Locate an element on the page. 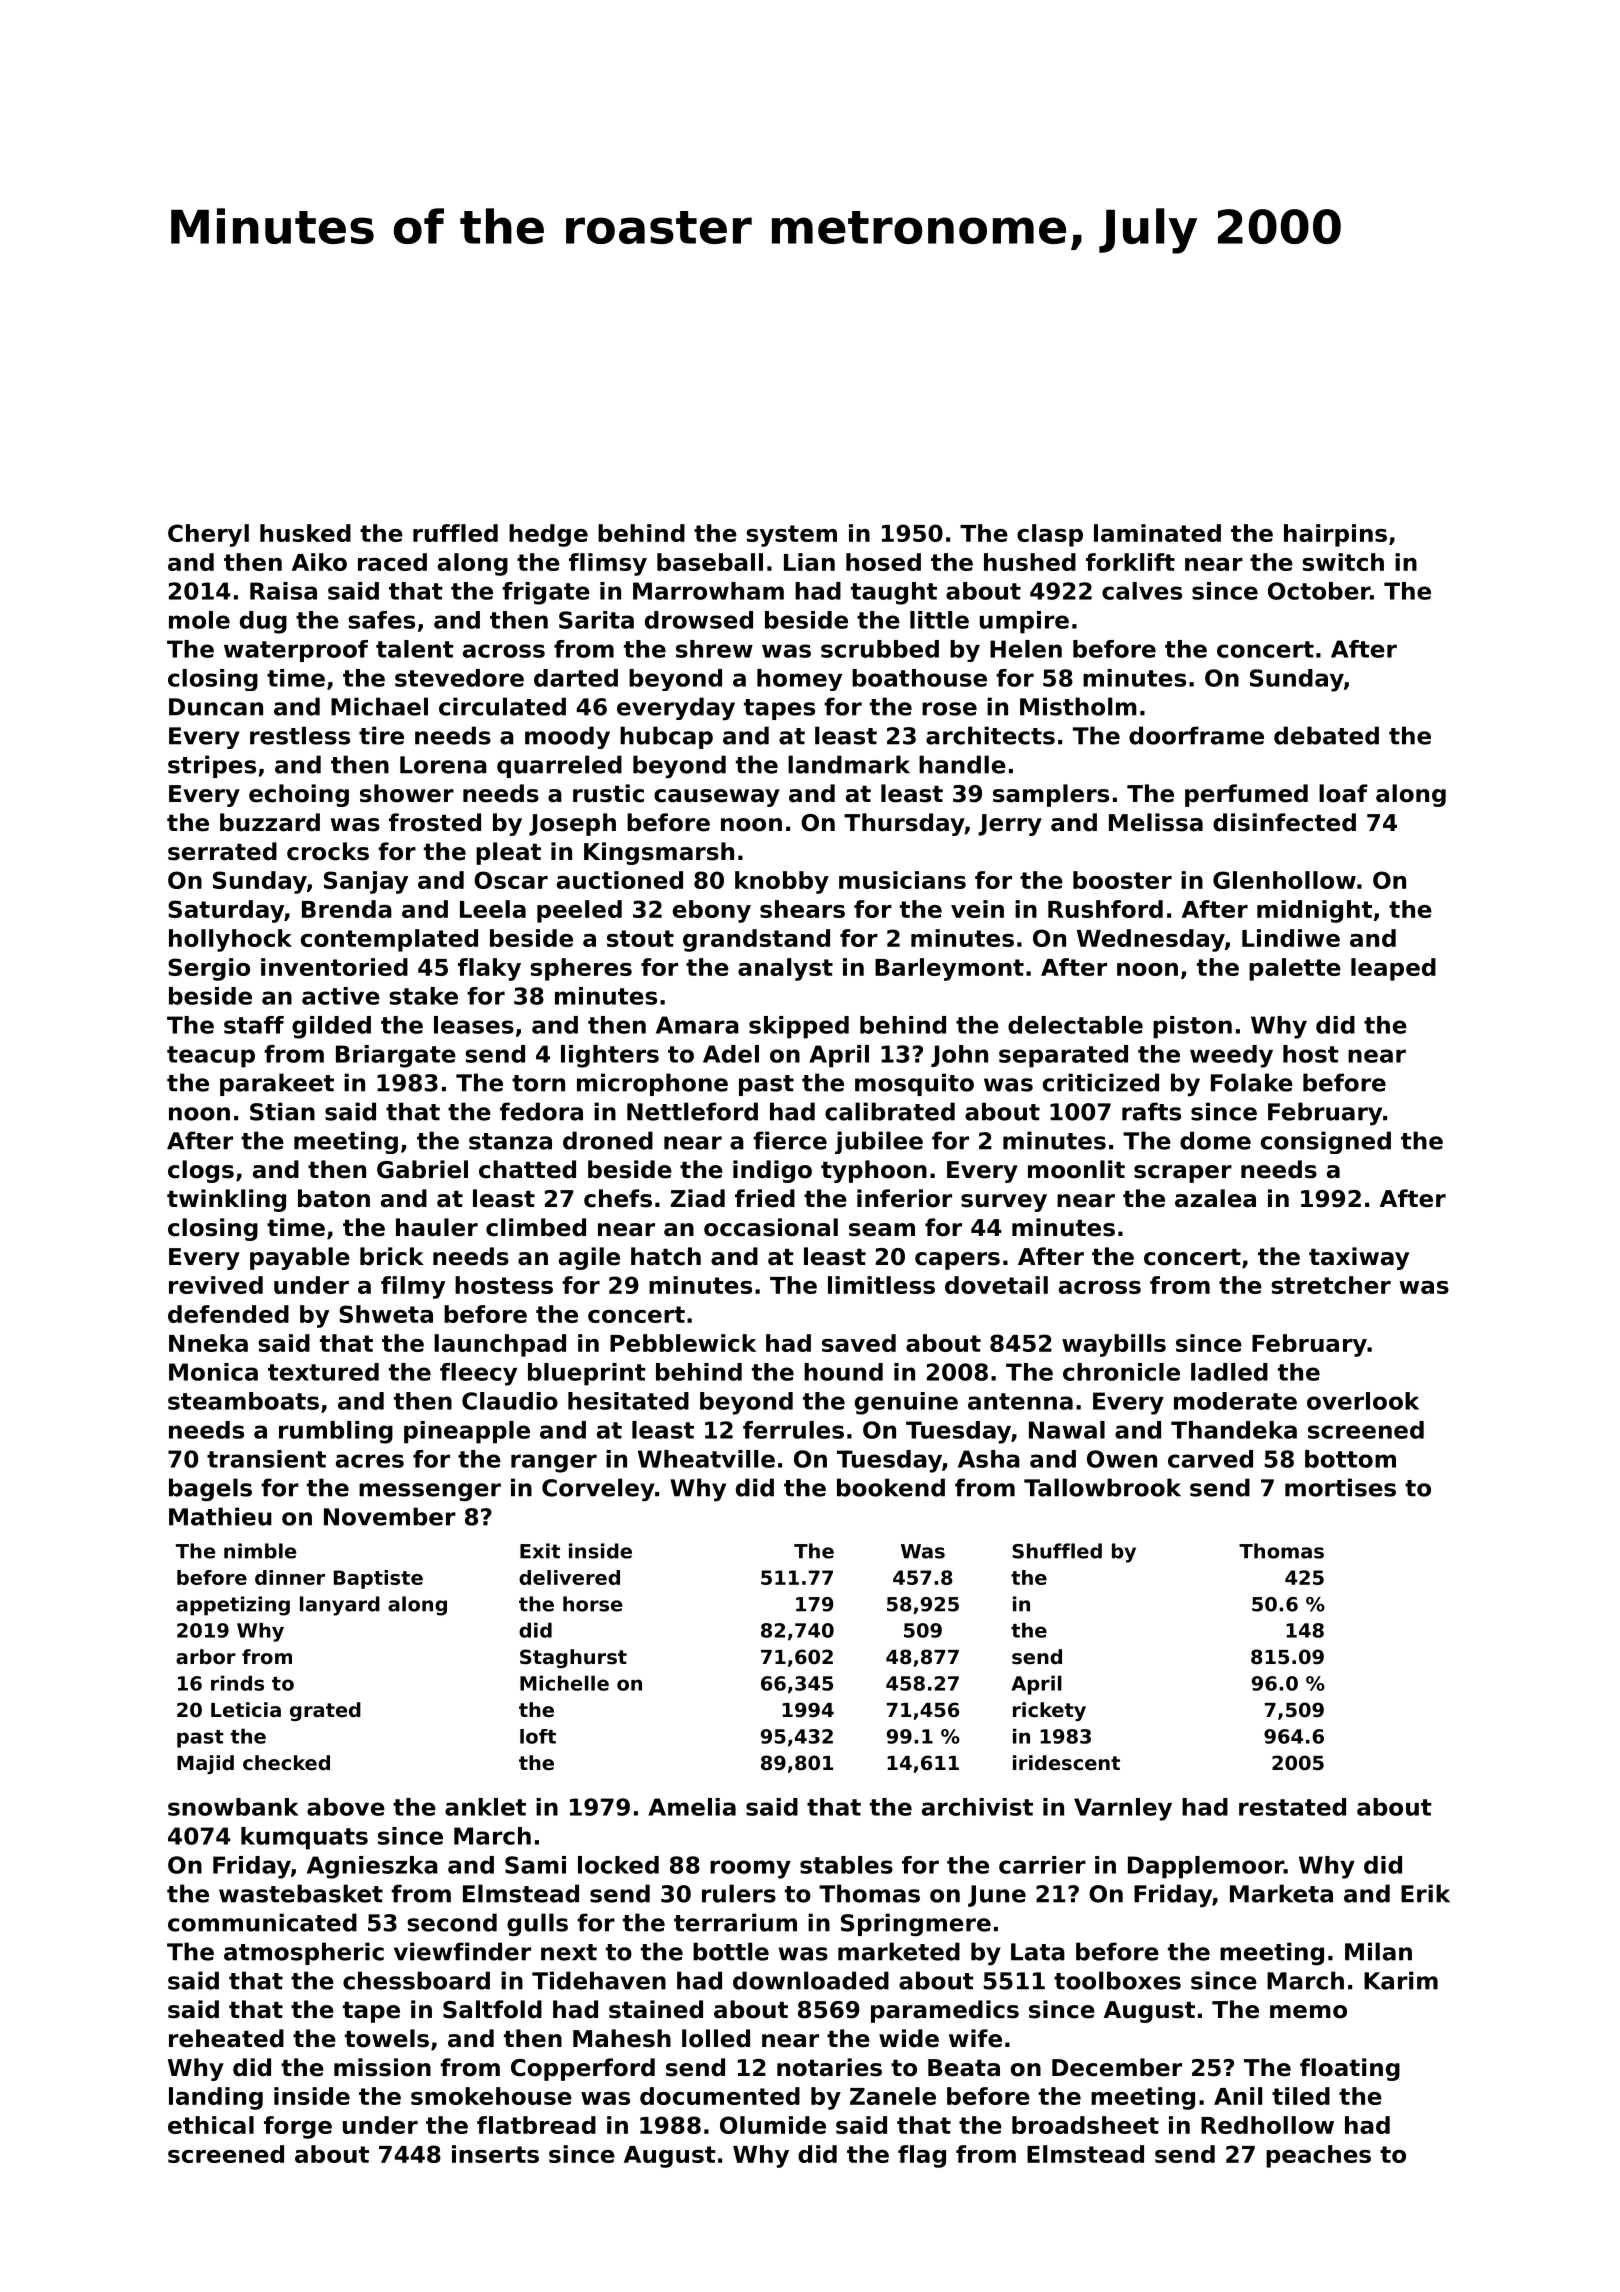  Cheryl is located at coordinates (208, 535).
